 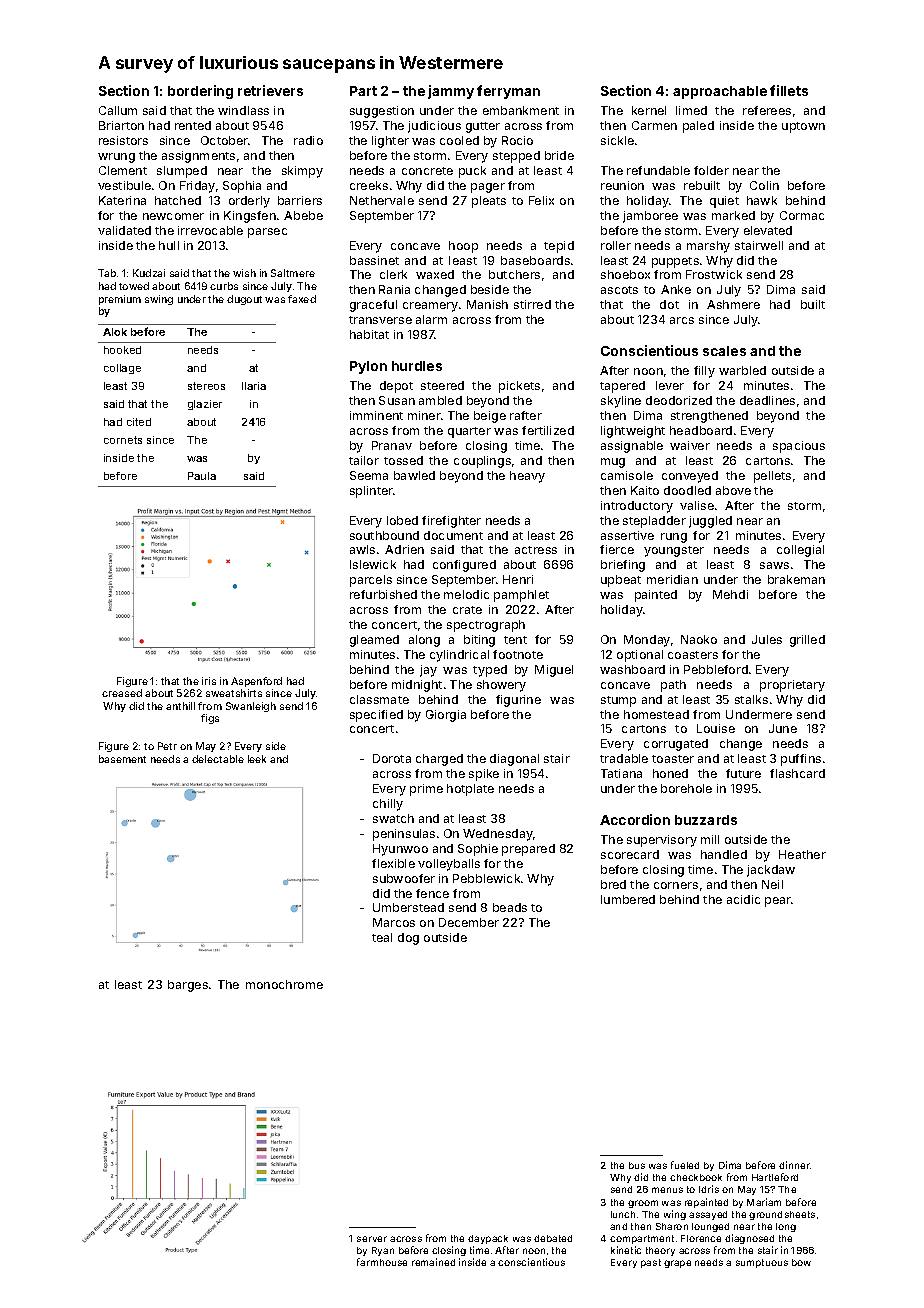 What do you see at coordinates (451, 92) in the screenshot?
I see `jammy` at bounding box center [451, 92].
